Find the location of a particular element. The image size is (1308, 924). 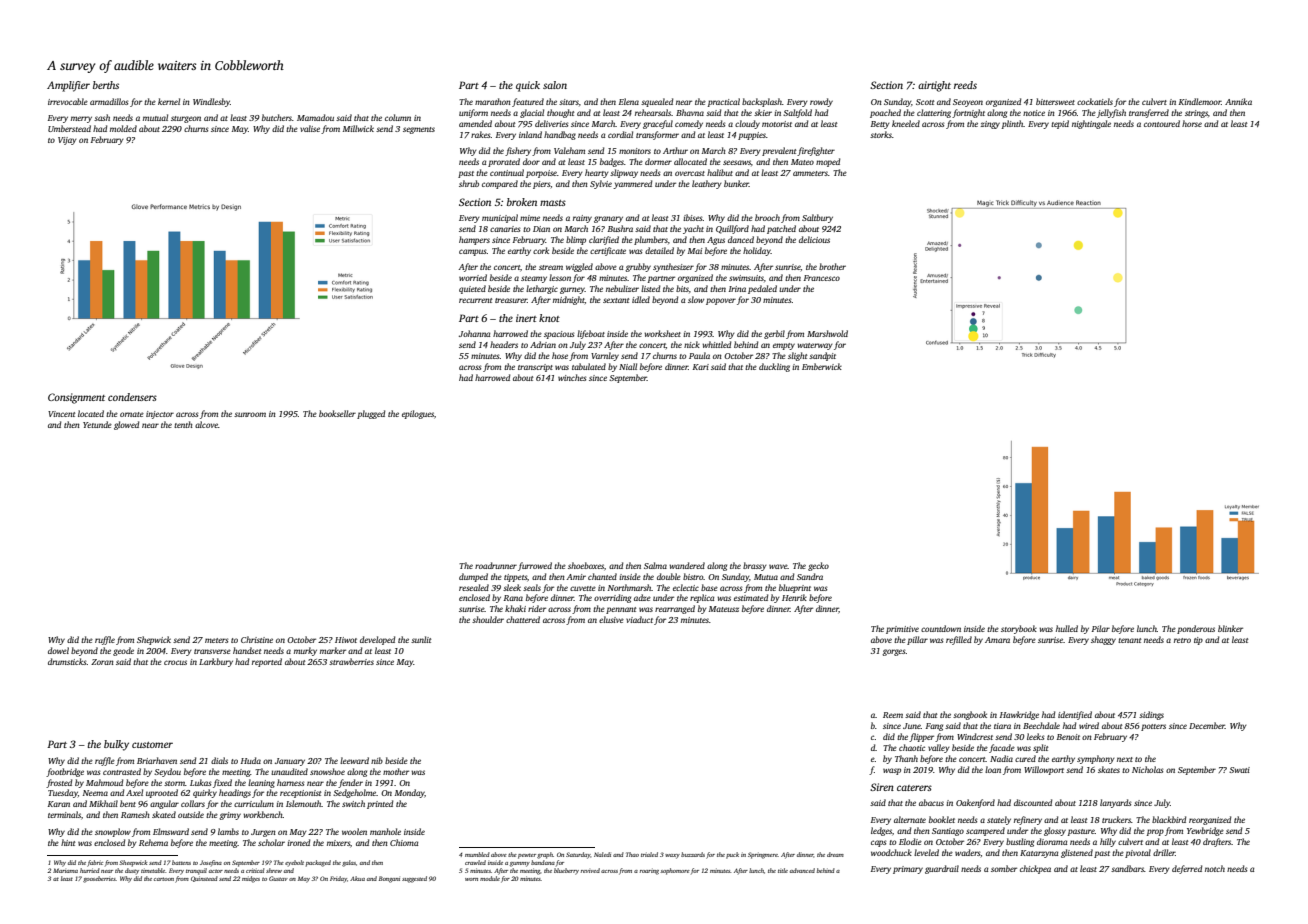

Shepwick is located at coordinates (154, 640).
